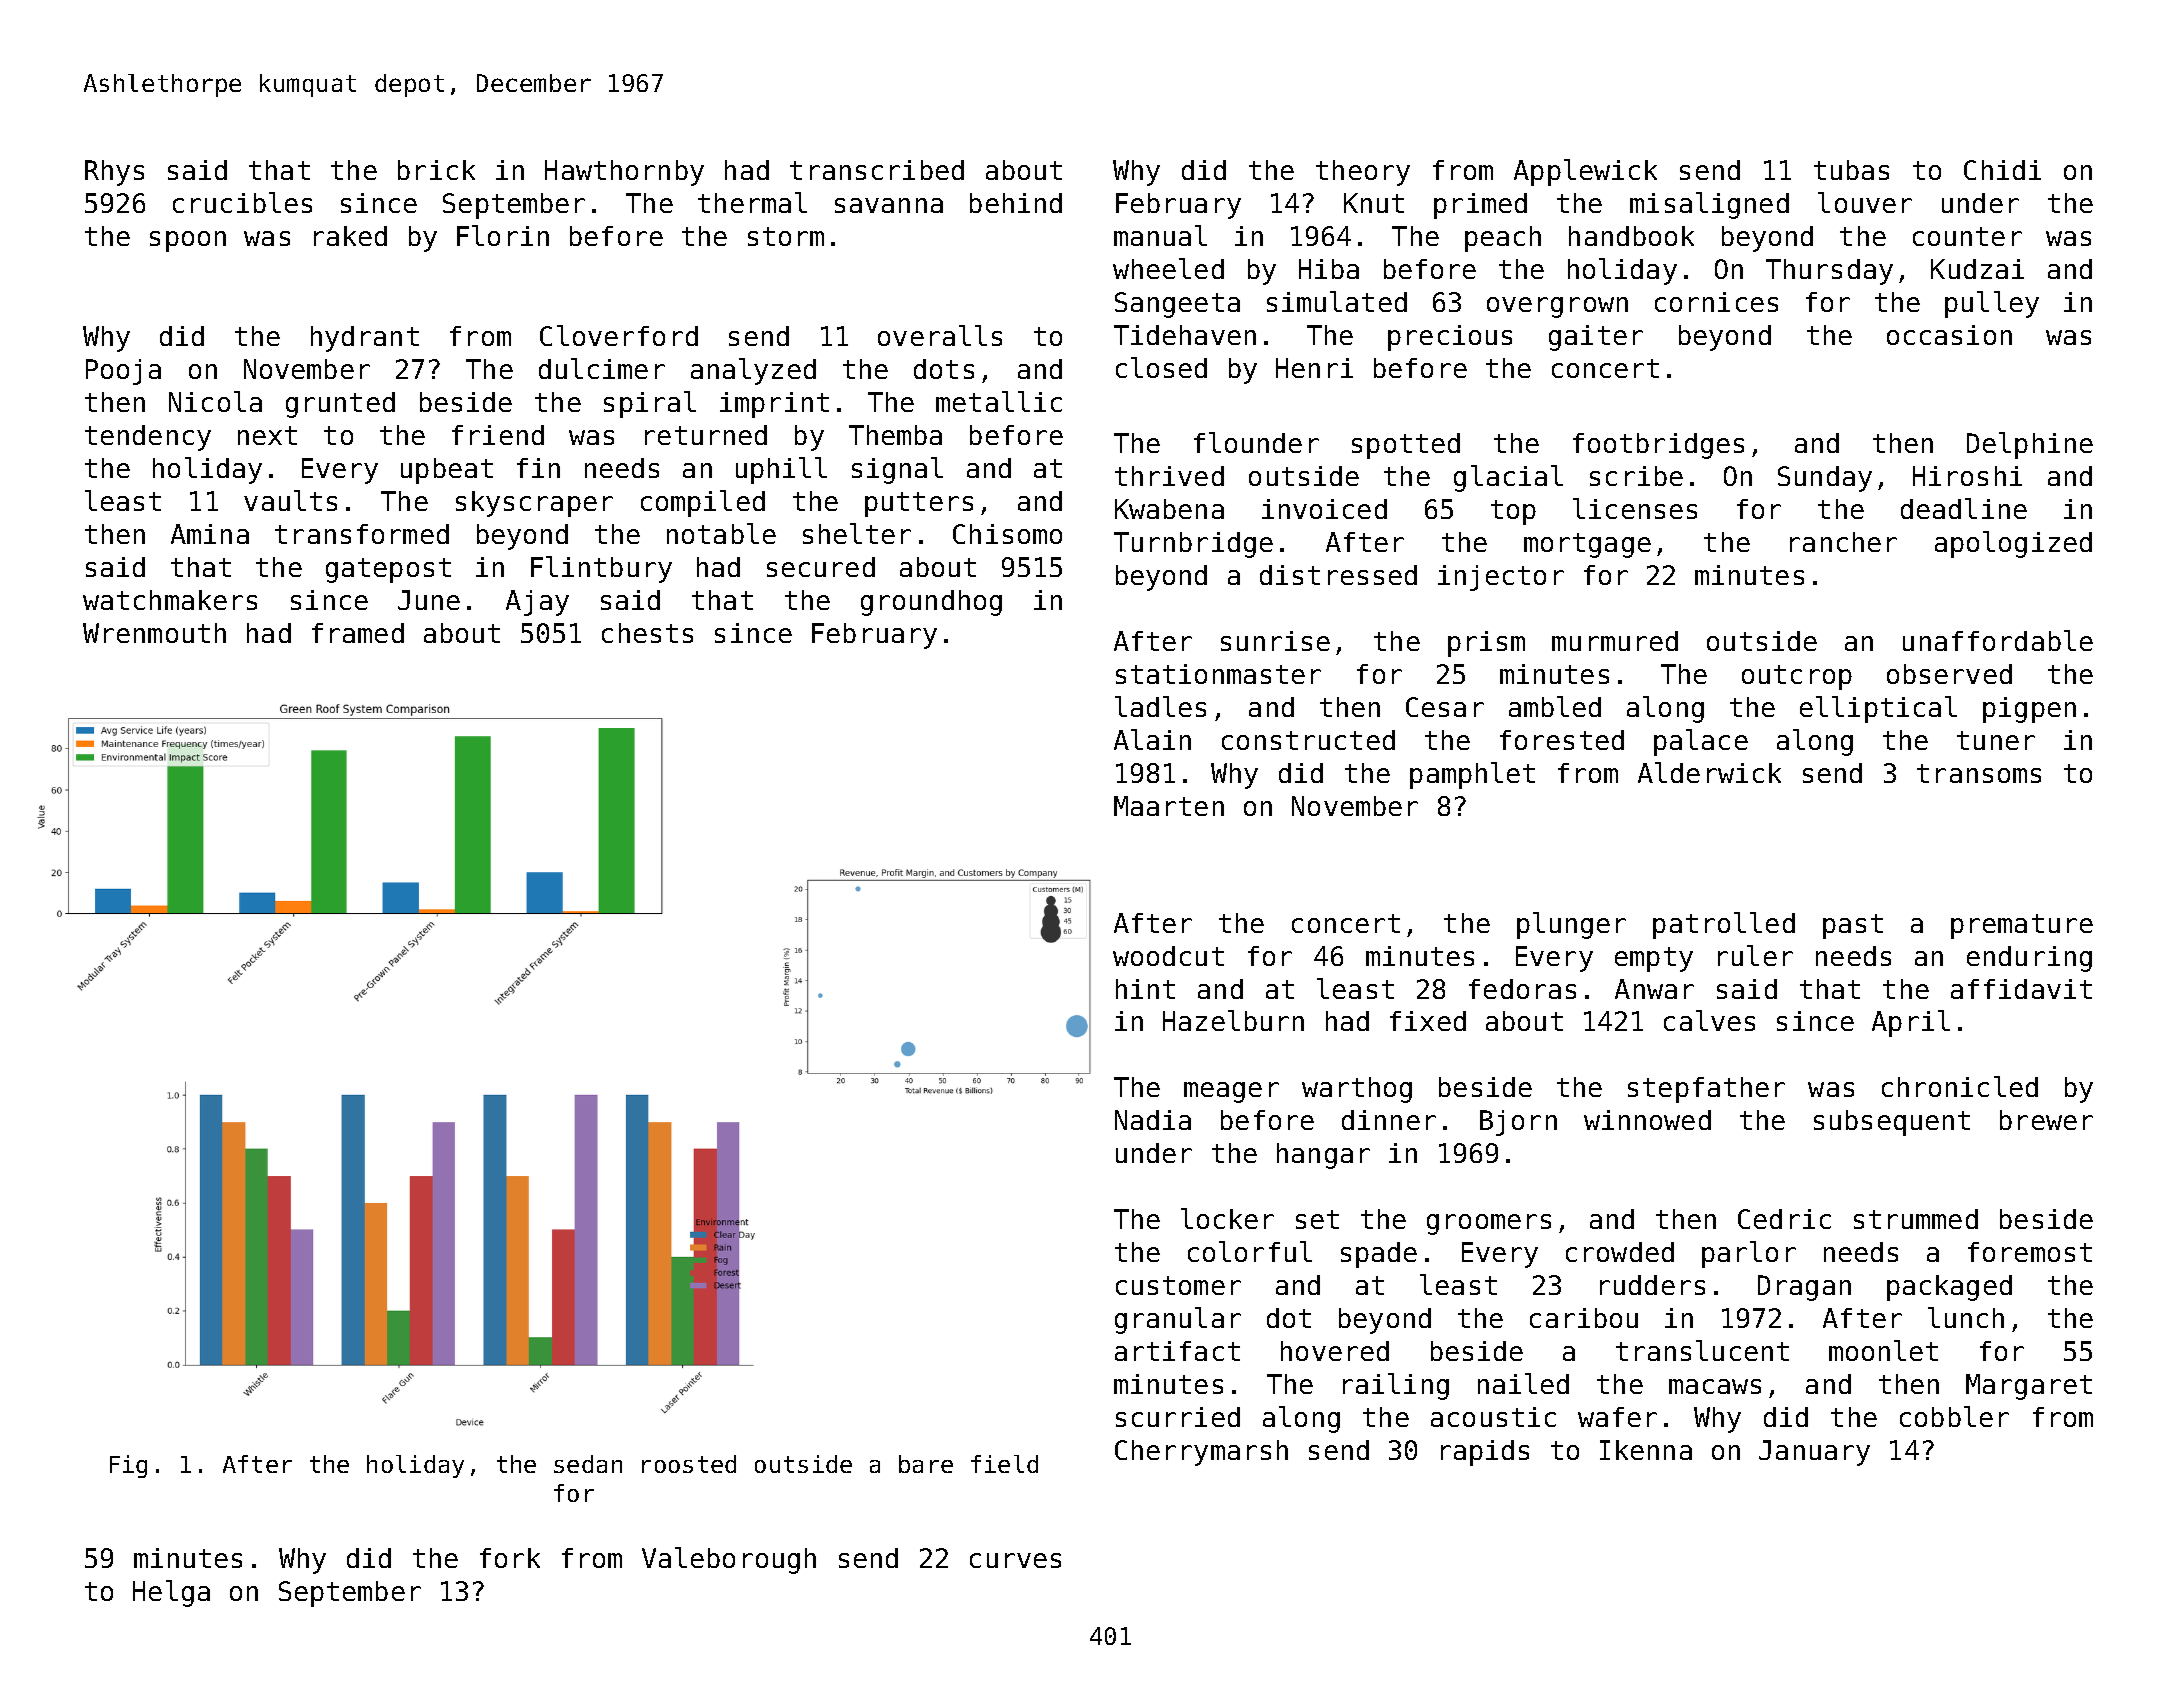  What do you see at coordinates (1145, 989) in the screenshot?
I see `hint` at bounding box center [1145, 989].
